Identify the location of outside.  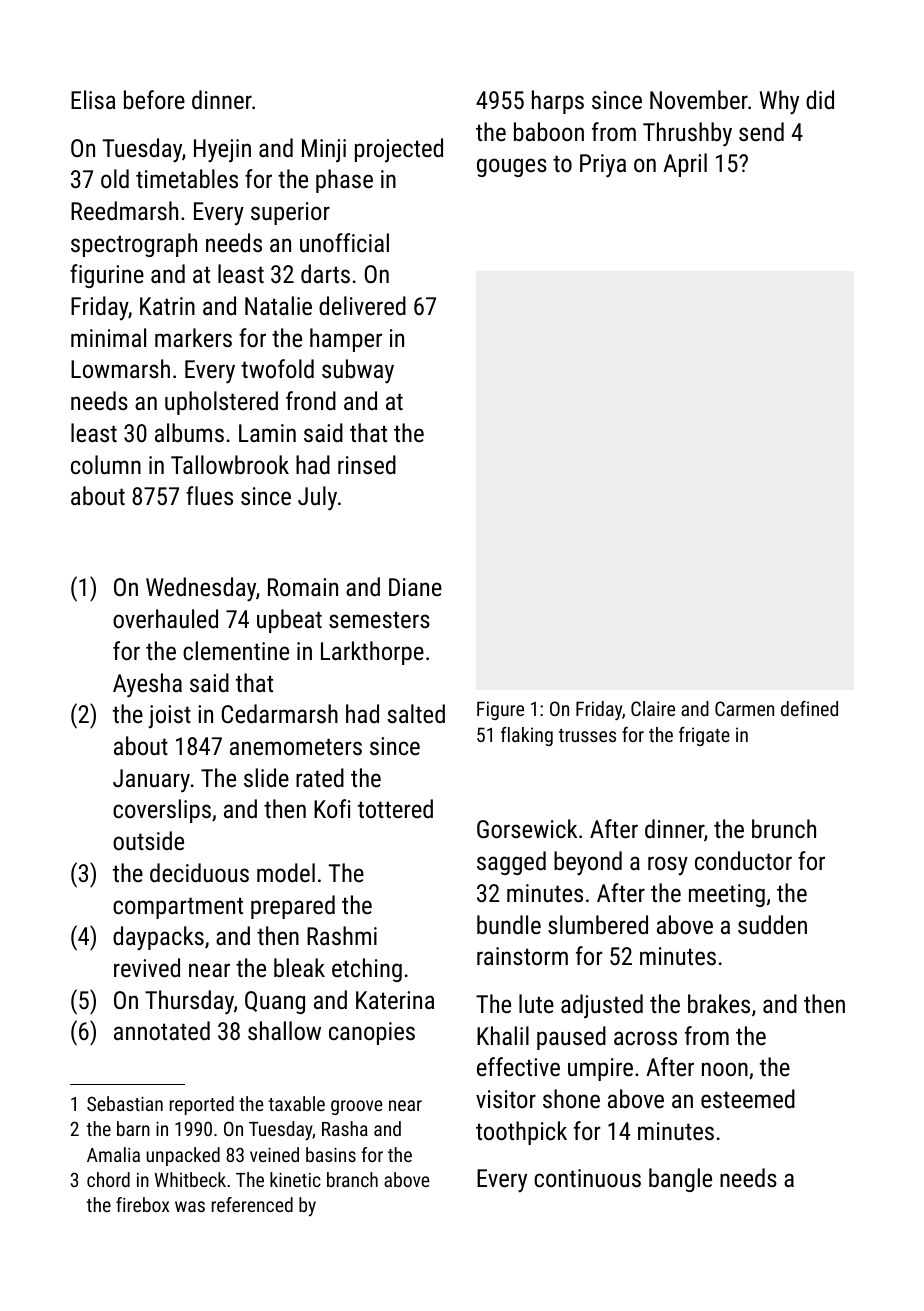
(148, 840).
